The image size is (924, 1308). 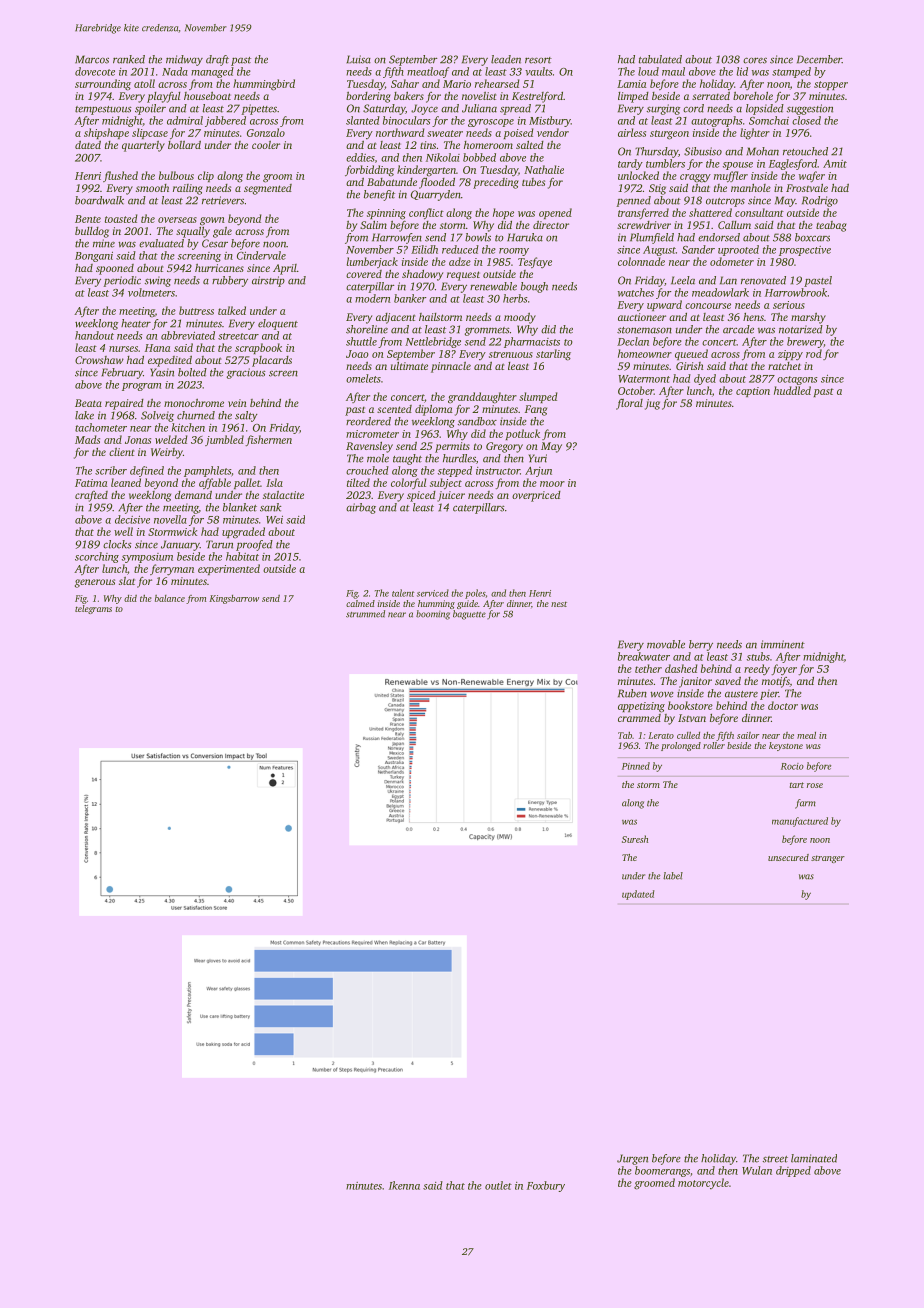 What do you see at coordinates (404, 1185) in the screenshot?
I see `Ikenna` at bounding box center [404, 1185].
